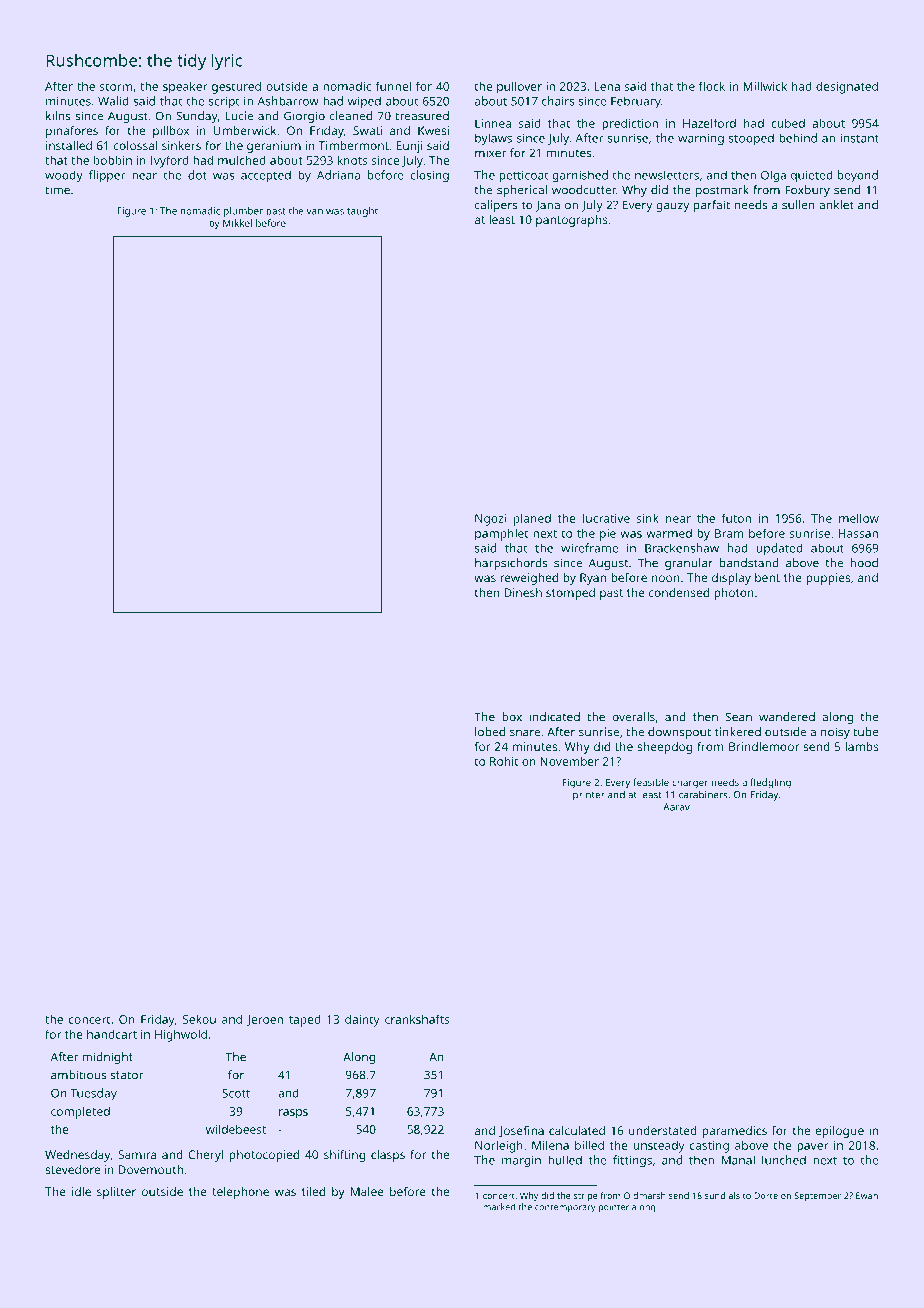  What do you see at coordinates (839, 1132) in the screenshot?
I see `epilogue` at bounding box center [839, 1132].
